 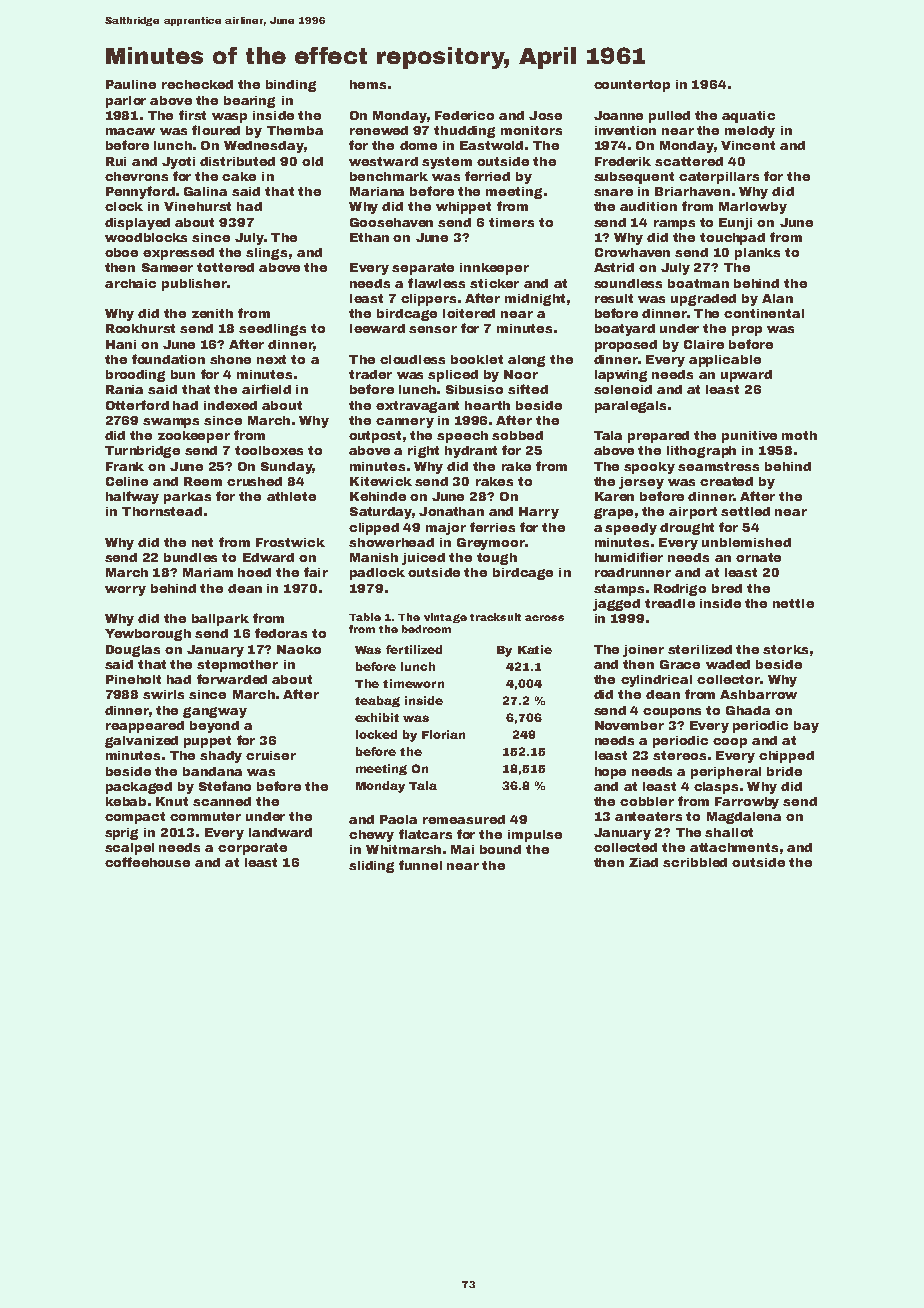 What do you see at coordinates (389, 176) in the image?
I see `benchmark` at bounding box center [389, 176].
